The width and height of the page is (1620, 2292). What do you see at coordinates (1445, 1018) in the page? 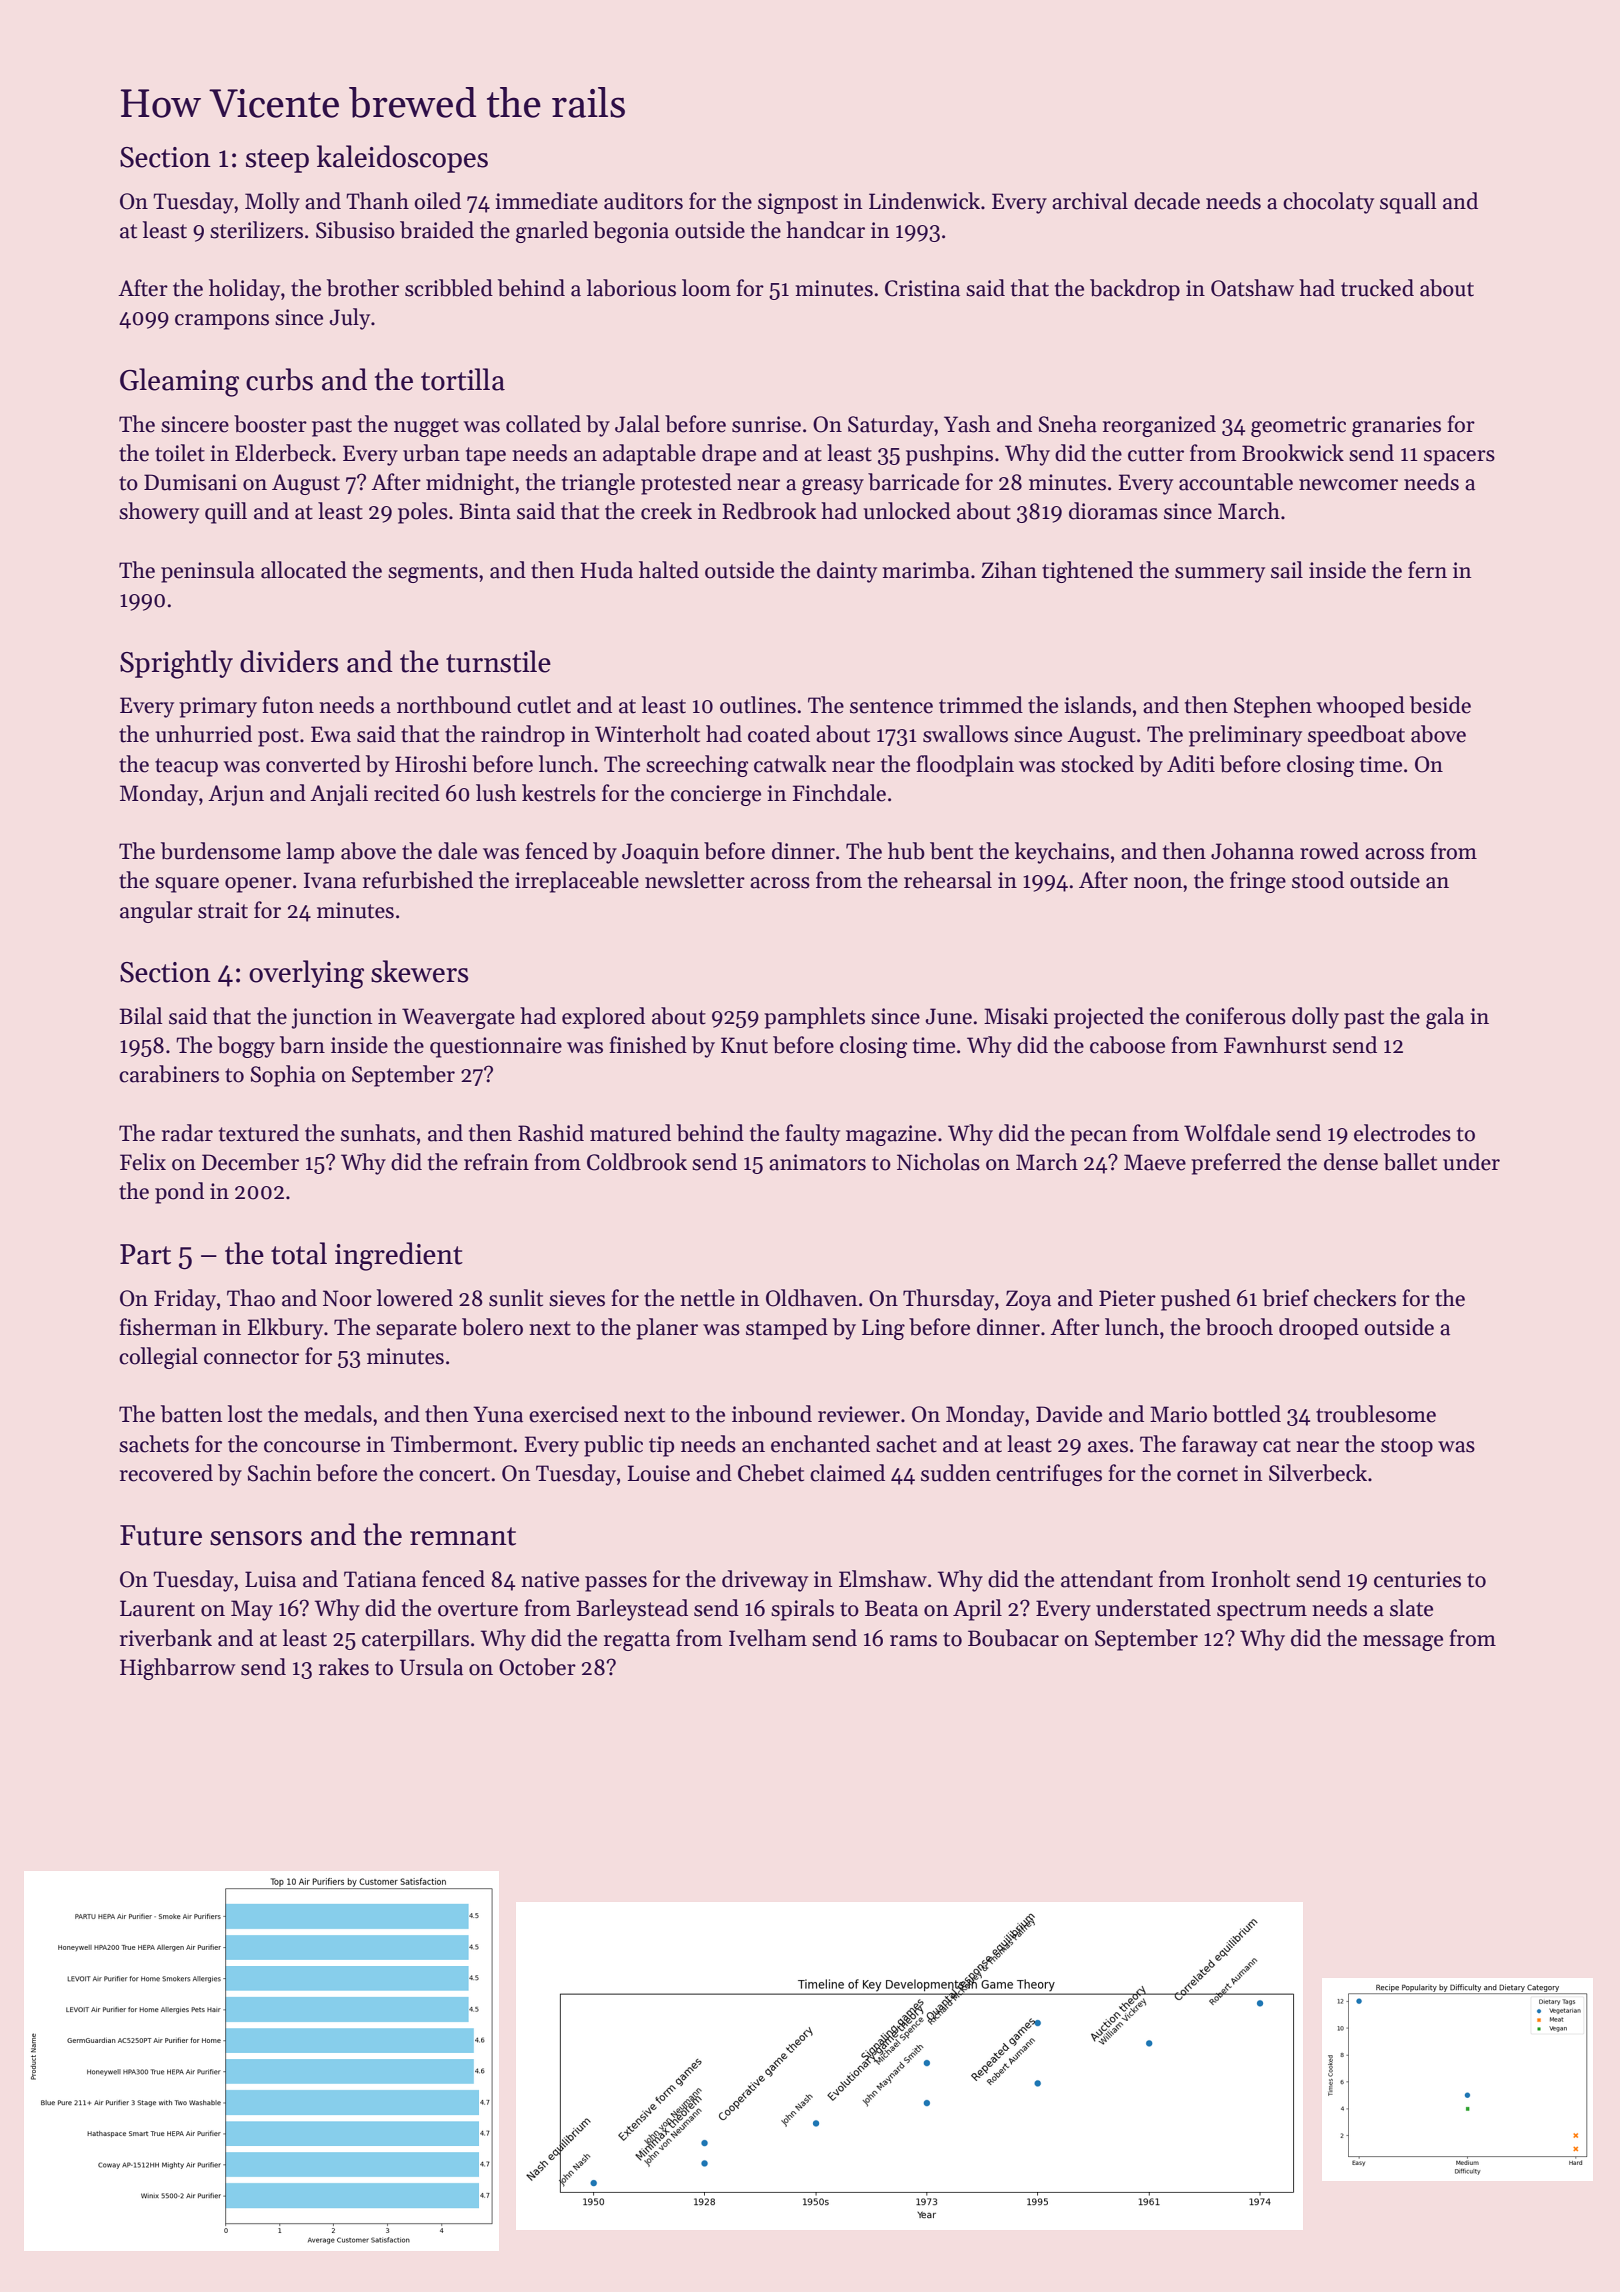
I see `gala` at bounding box center [1445, 1018].
